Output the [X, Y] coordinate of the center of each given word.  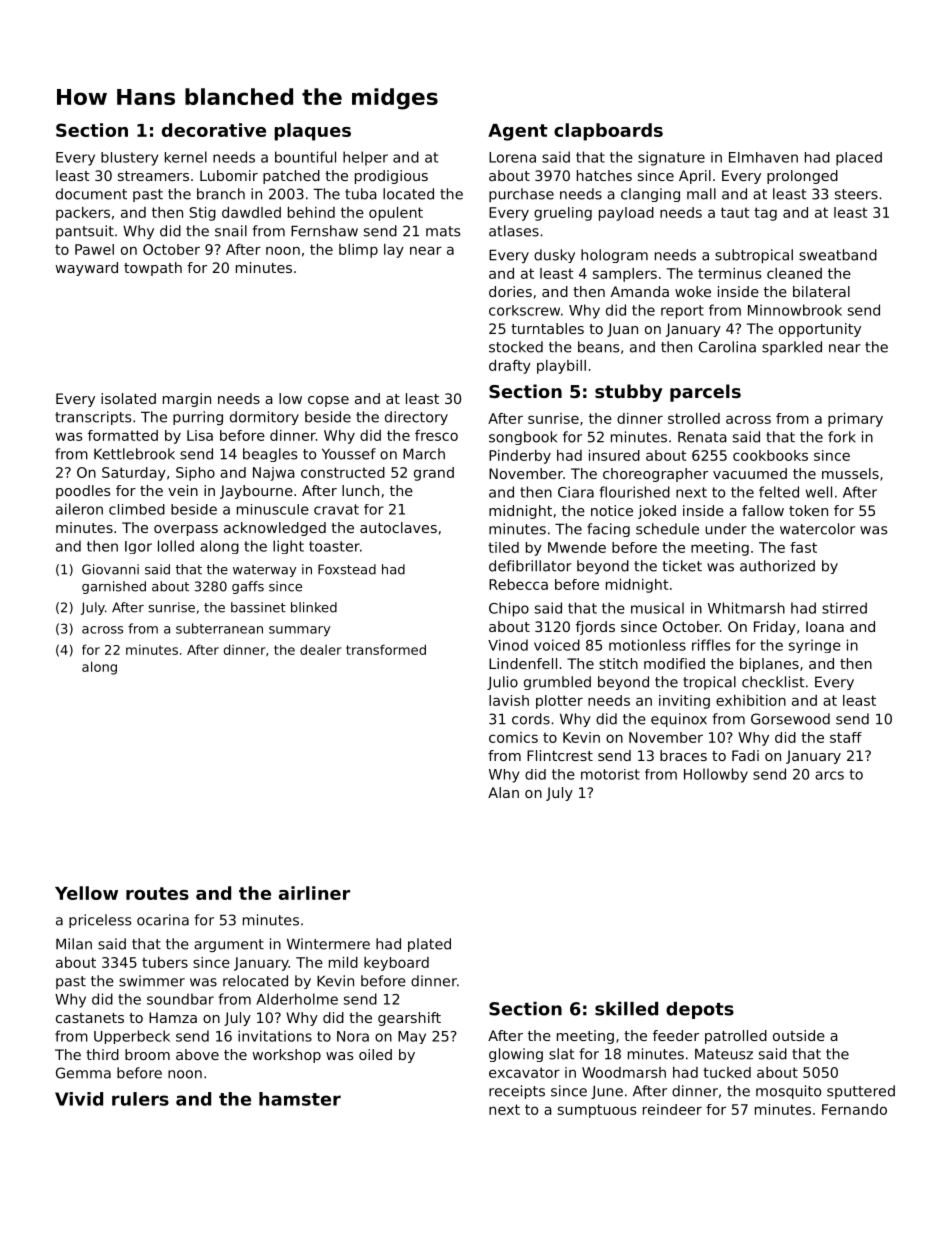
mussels [850, 473]
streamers [153, 176]
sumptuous [597, 1111]
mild [343, 962]
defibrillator [530, 566]
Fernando [854, 1109]
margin [187, 400]
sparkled [792, 348]
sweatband [838, 255]
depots [700, 1010]
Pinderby [520, 457]
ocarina [163, 920]
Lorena [512, 157]
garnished [114, 587]
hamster [300, 1099]
